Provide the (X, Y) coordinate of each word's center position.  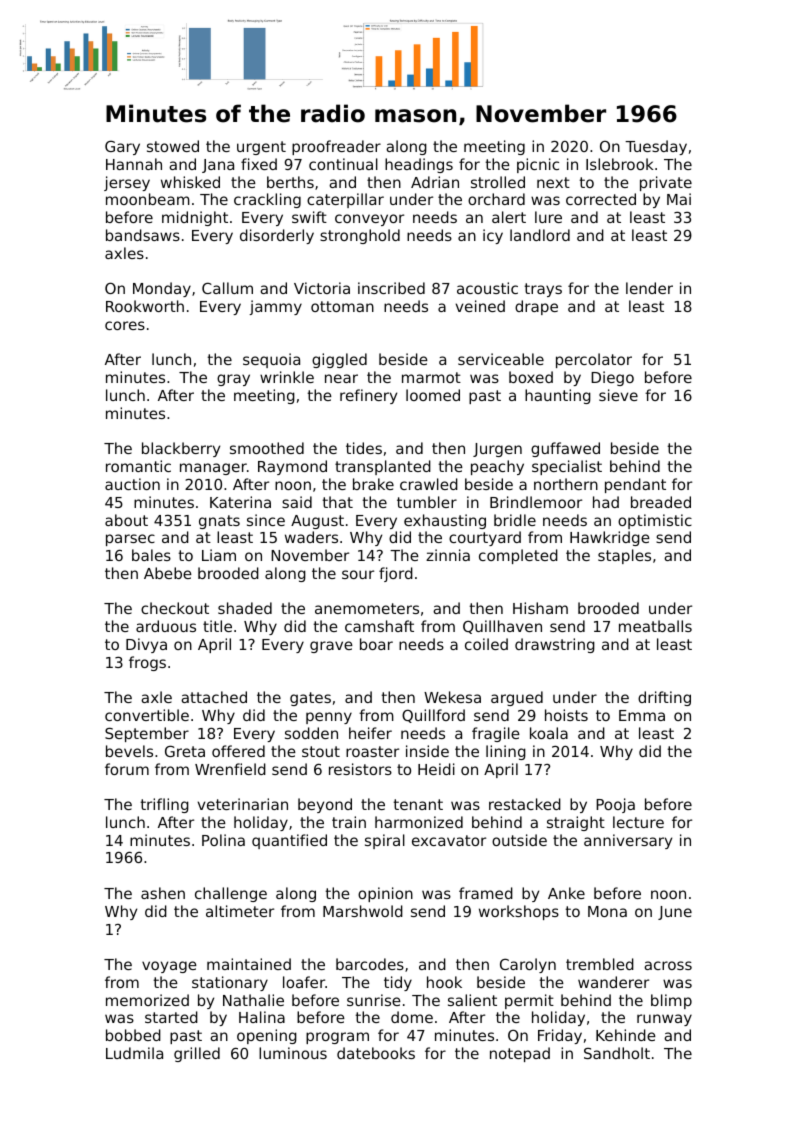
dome (412, 1017)
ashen (163, 893)
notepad (520, 1054)
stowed (173, 146)
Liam (219, 555)
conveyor (369, 220)
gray (233, 380)
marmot (431, 377)
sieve (618, 395)
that (337, 502)
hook (444, 982)
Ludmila (134, 1053)
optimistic (655, 521)
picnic (538, 165)
